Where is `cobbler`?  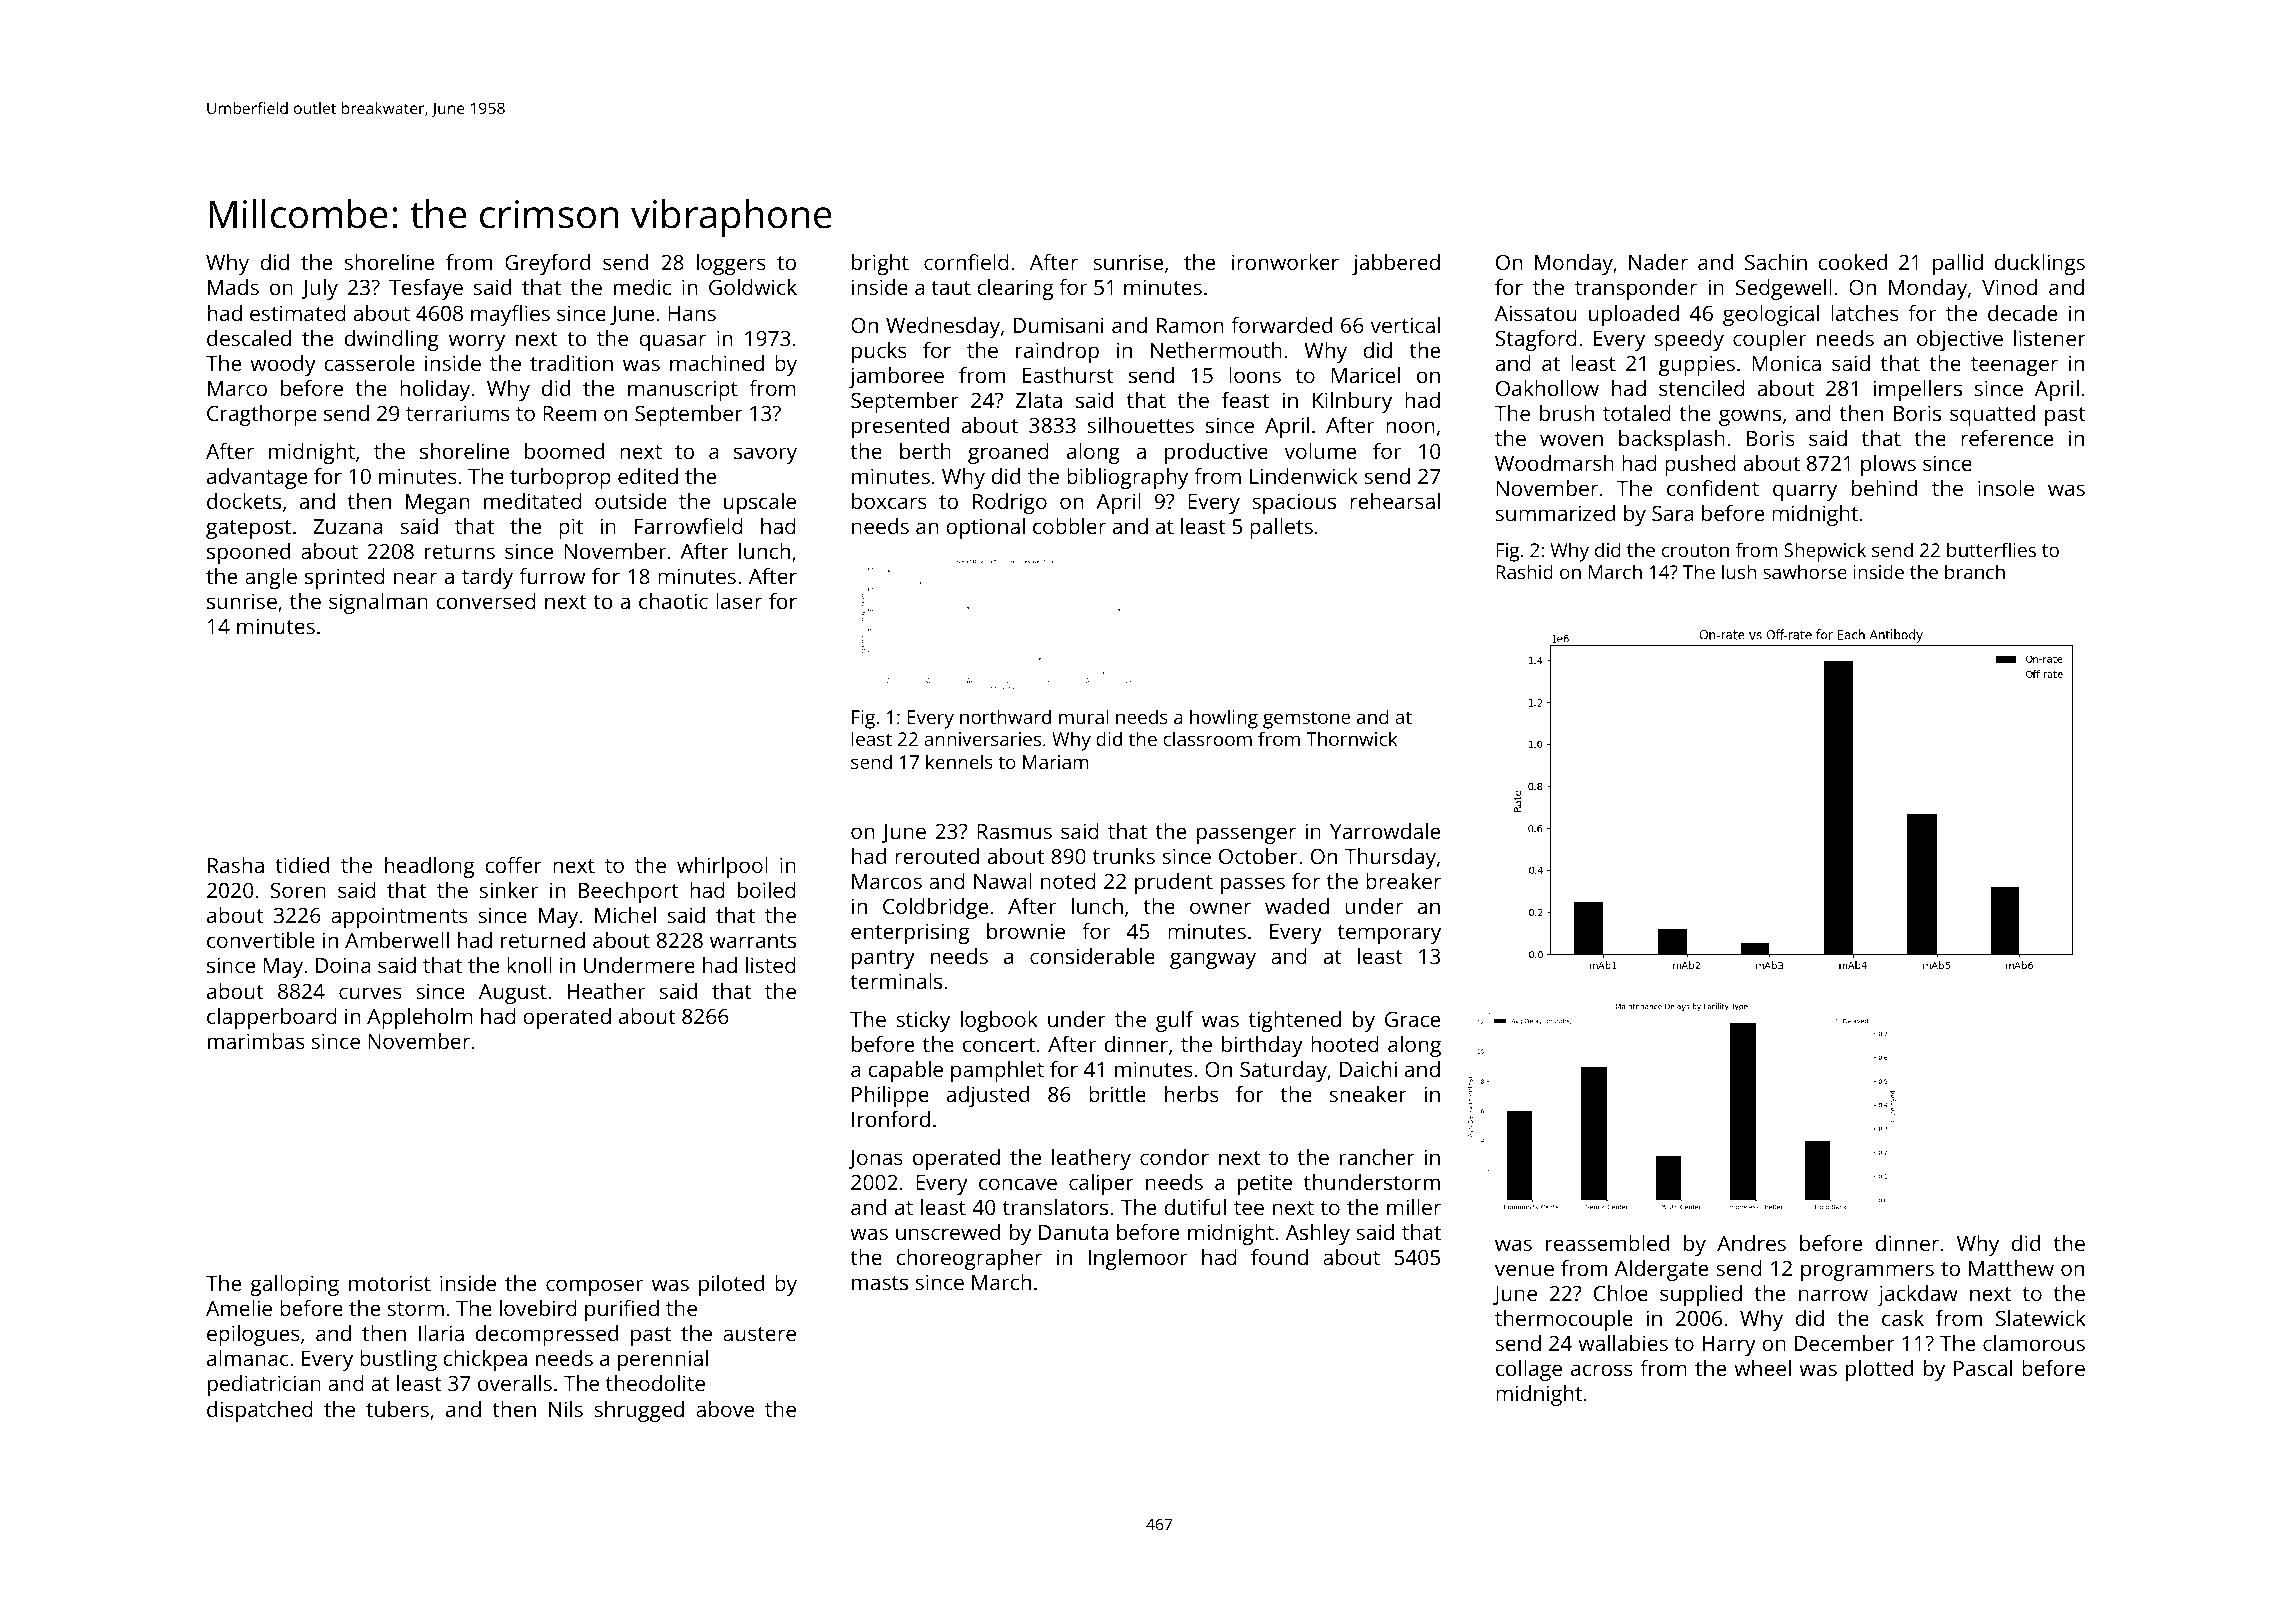 cobbler is located at coordinates (1069, 526).
